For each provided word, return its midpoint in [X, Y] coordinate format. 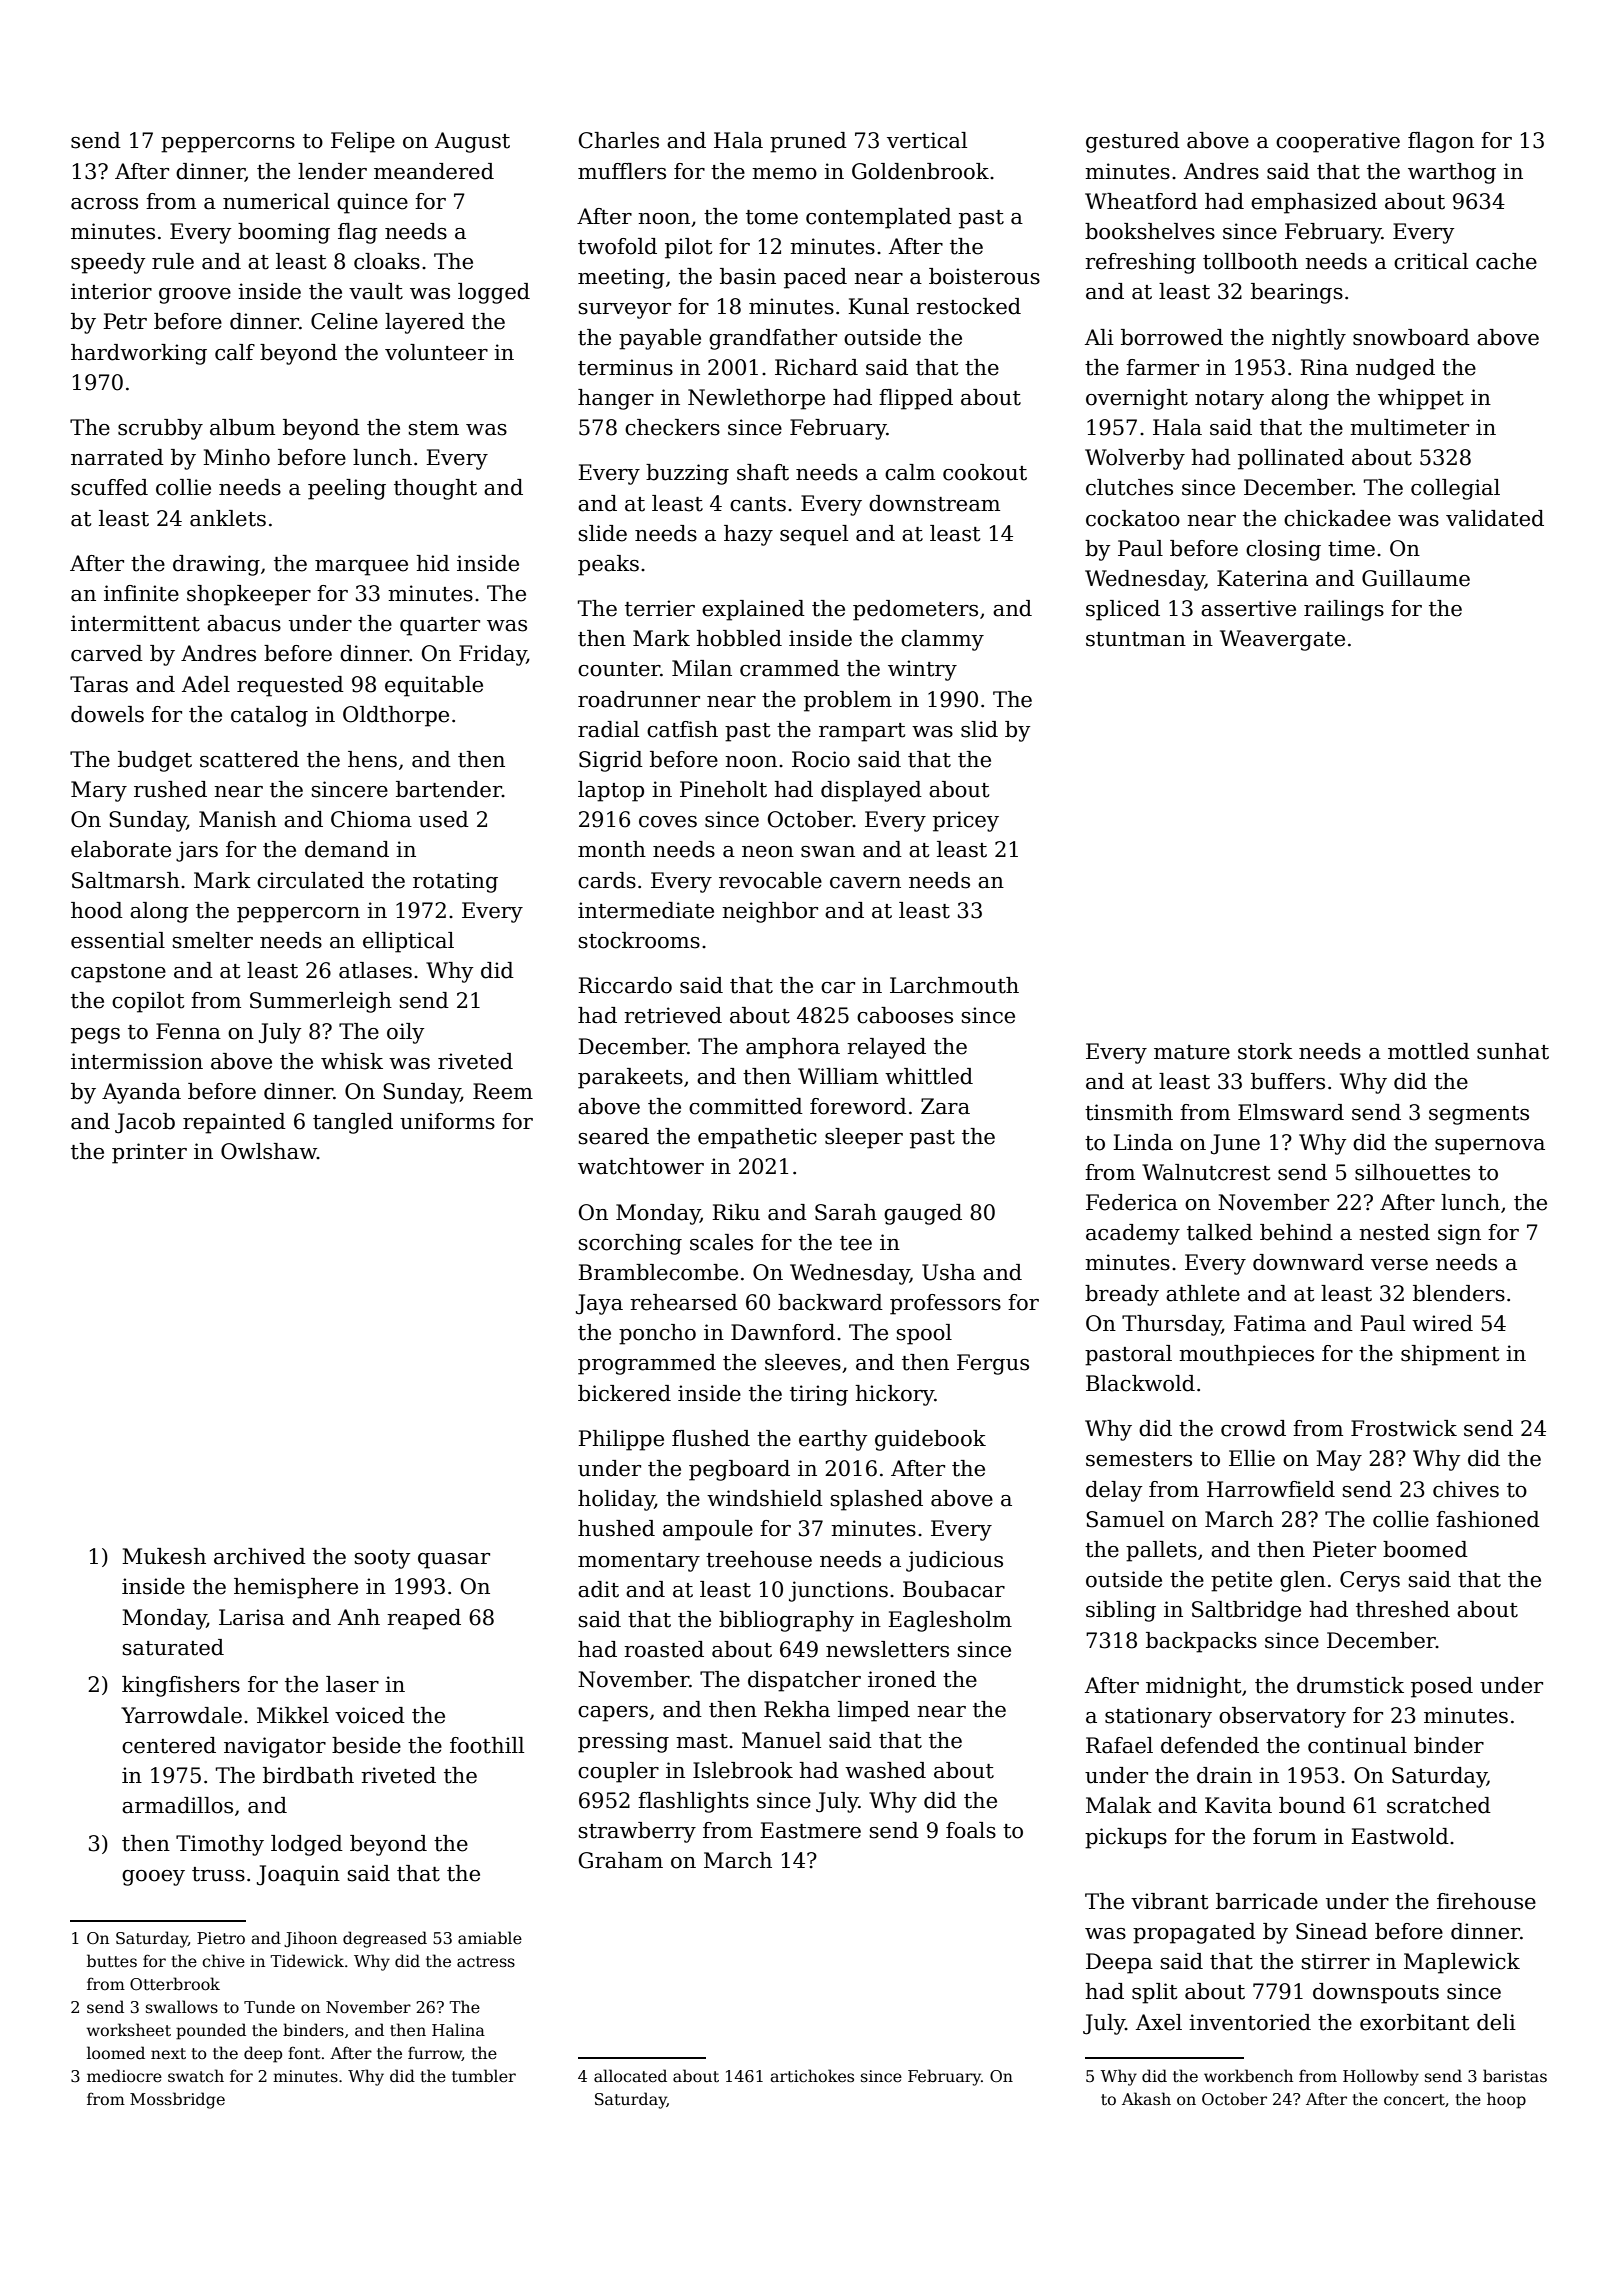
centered [169, 1745]
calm [910, 472]
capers [613, 1714]
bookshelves [1150, 231]
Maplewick [1462, 1963]
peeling [347, 489]
